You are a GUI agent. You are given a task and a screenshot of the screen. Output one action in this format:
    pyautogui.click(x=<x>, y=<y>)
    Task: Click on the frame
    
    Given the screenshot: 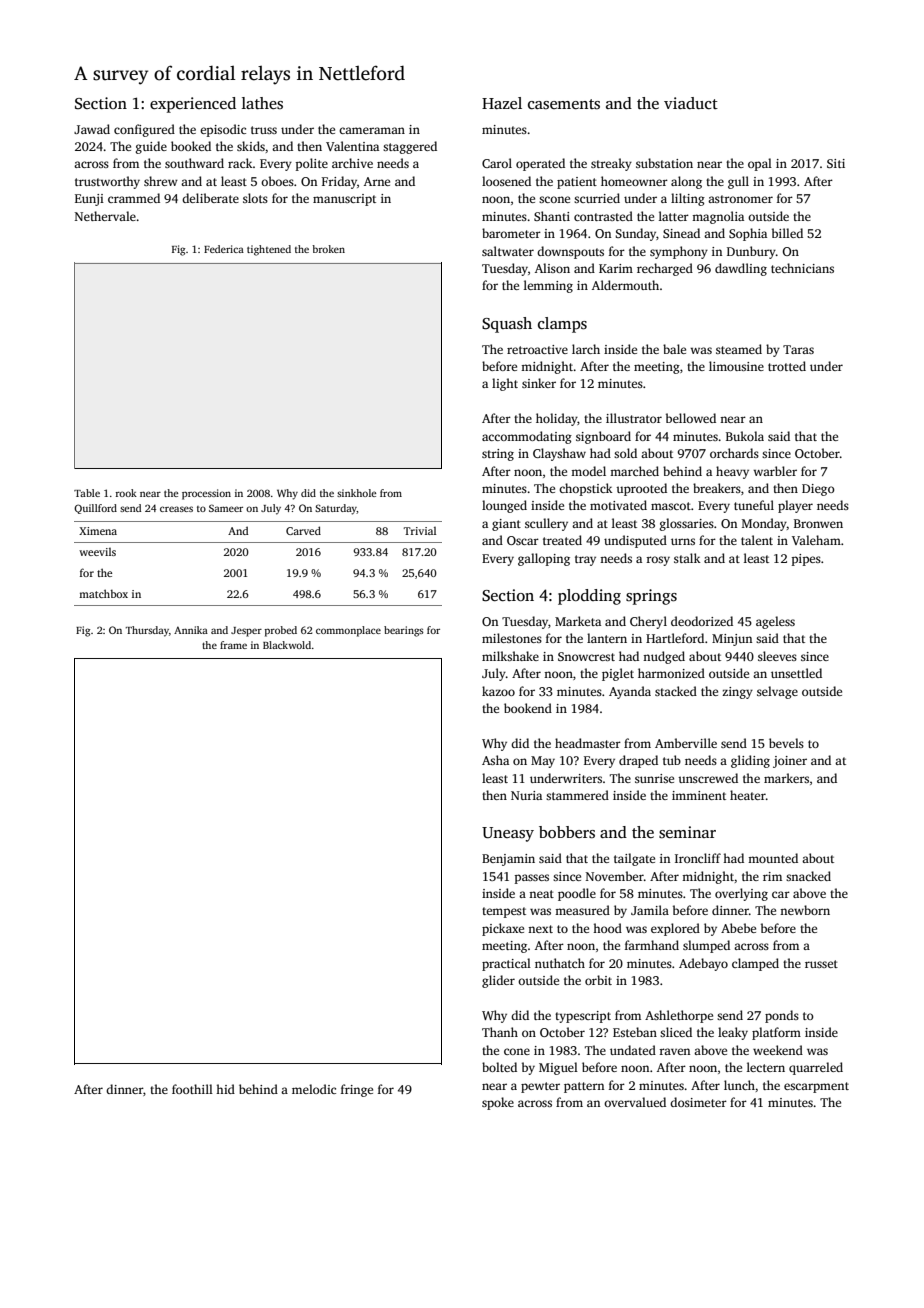 What is the action you would take?
    pyautogui.click(x=233, y=645)
